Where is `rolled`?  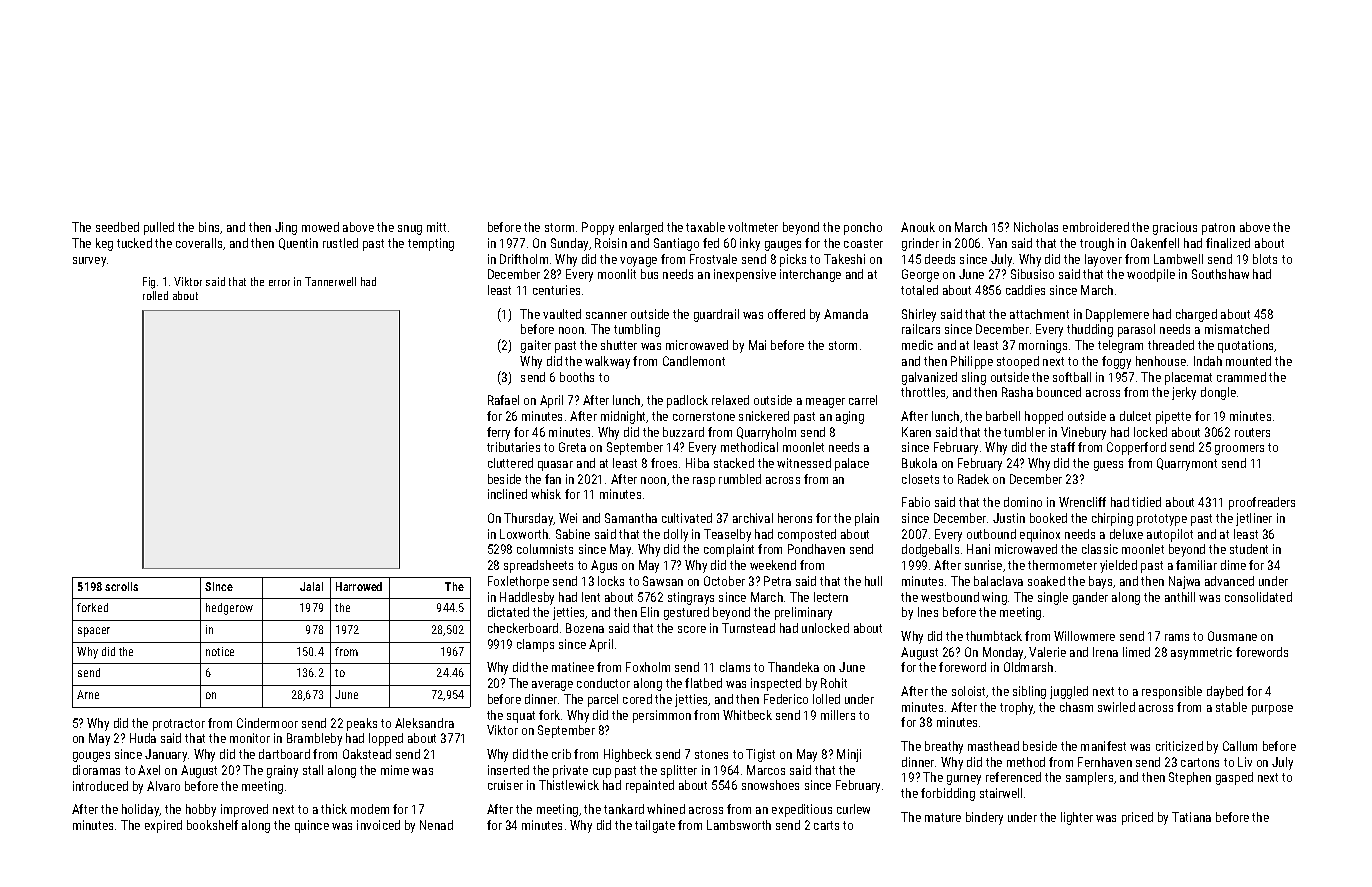
rolled is located at coordinates (155, 295).
